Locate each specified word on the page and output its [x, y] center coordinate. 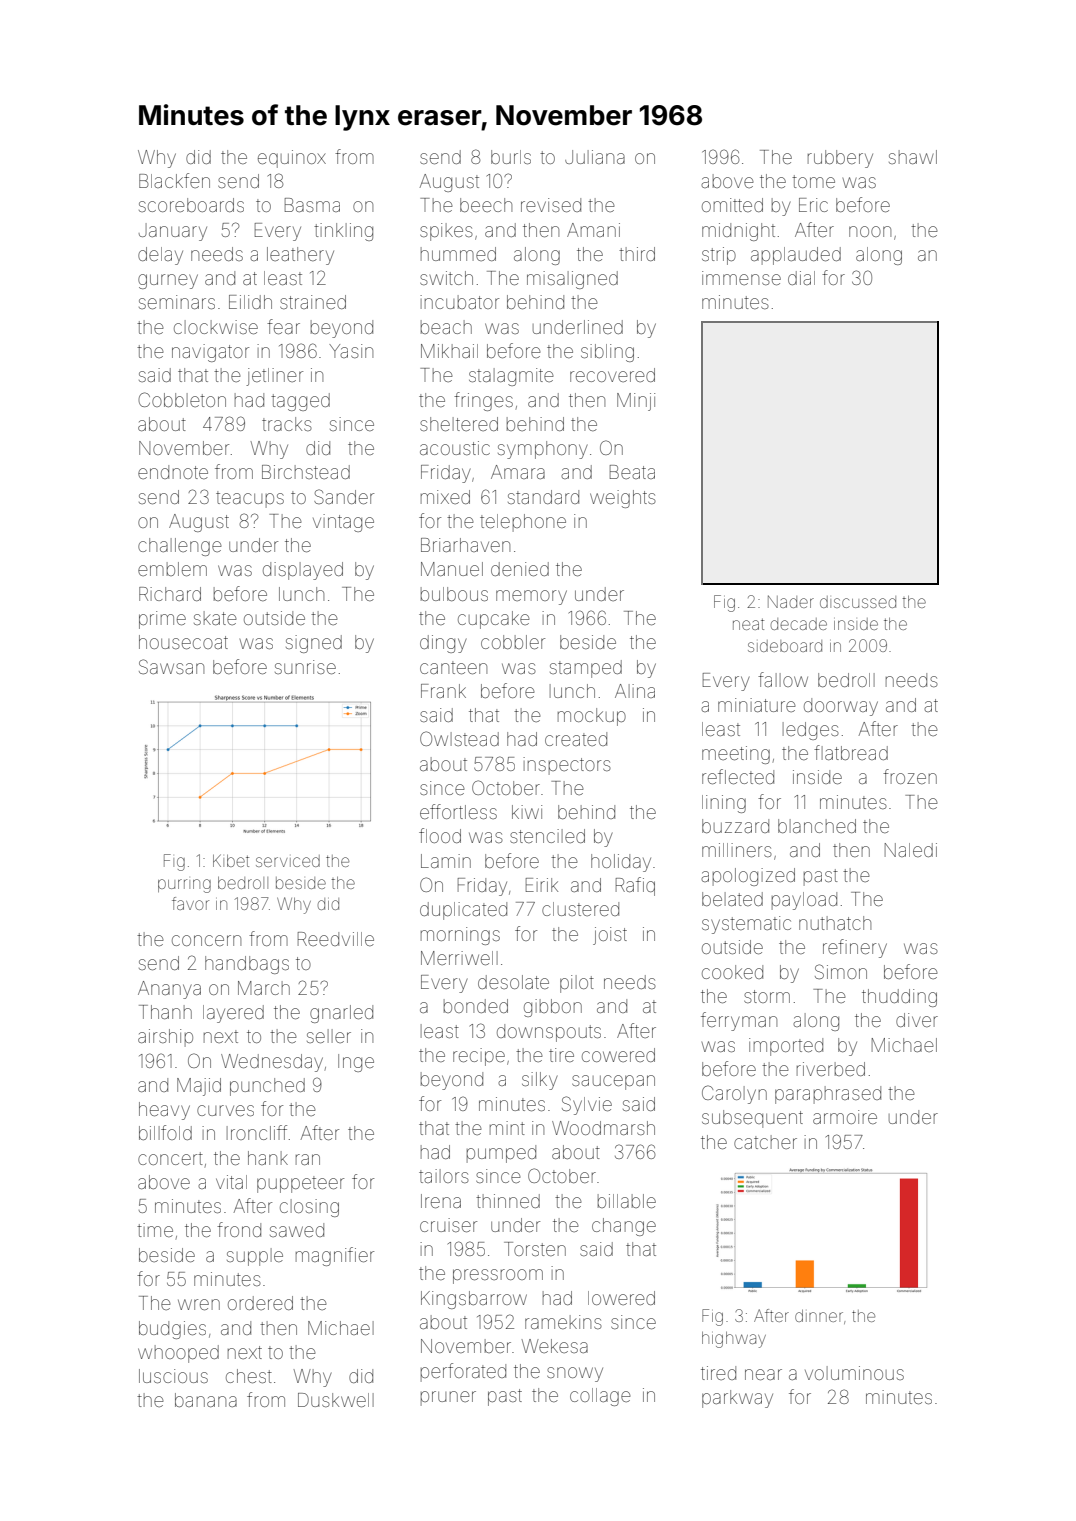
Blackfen [174, 180]
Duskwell [336, 1400]
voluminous [854, 1373]
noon [870, 231]
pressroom [498, 1276]
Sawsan [171, 666]
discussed [858, 602]
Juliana [595, 157]
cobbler [513, 642]
